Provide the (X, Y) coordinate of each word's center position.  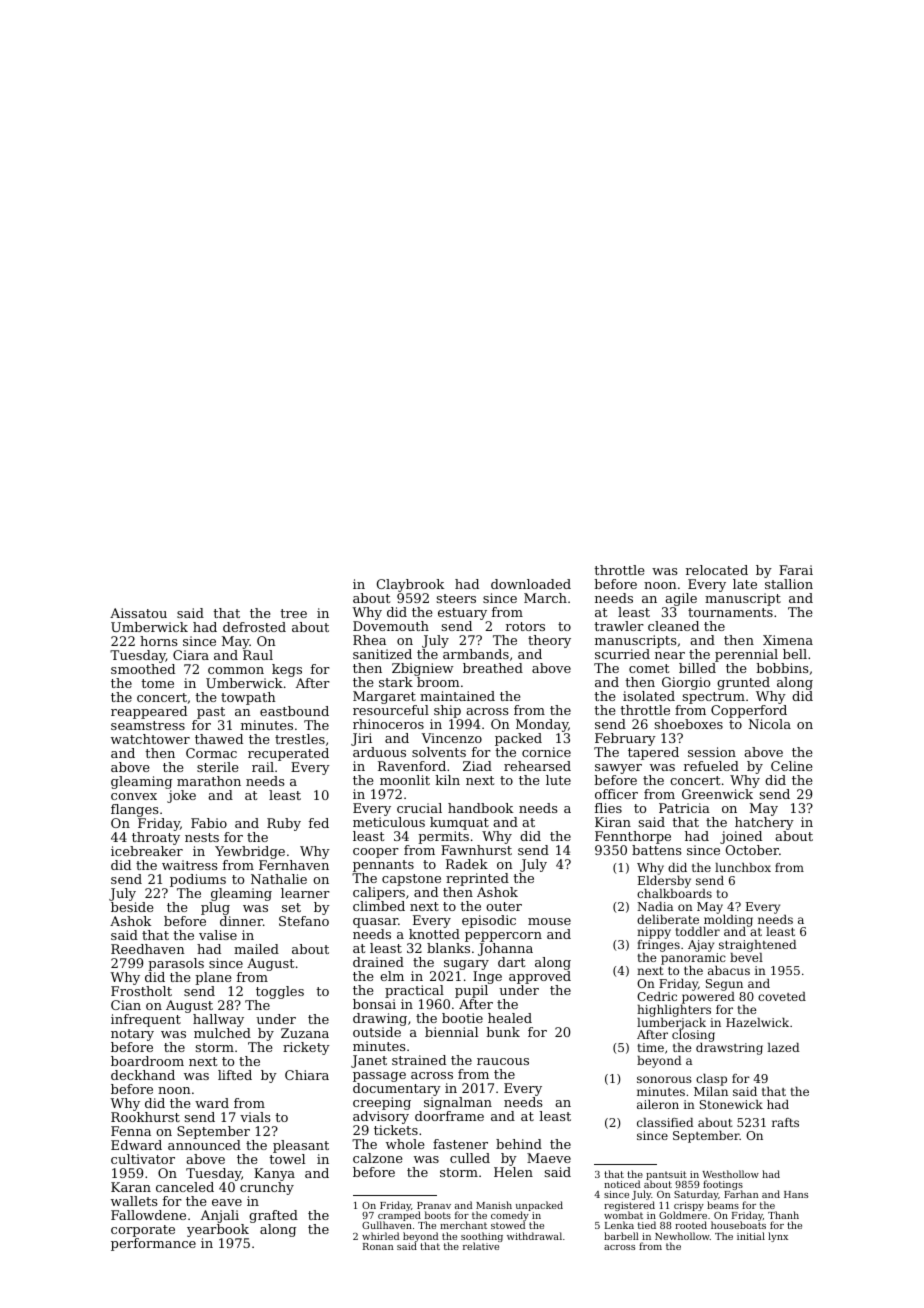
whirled (380, 1236)
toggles (280, 992)
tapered (653, 753)
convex (134, 796)
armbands (476, 654)
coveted (782, 996)
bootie (462, 1018)
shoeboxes (689, 724)
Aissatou (138, 613)
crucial (419, 808)
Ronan (378, 1246)
